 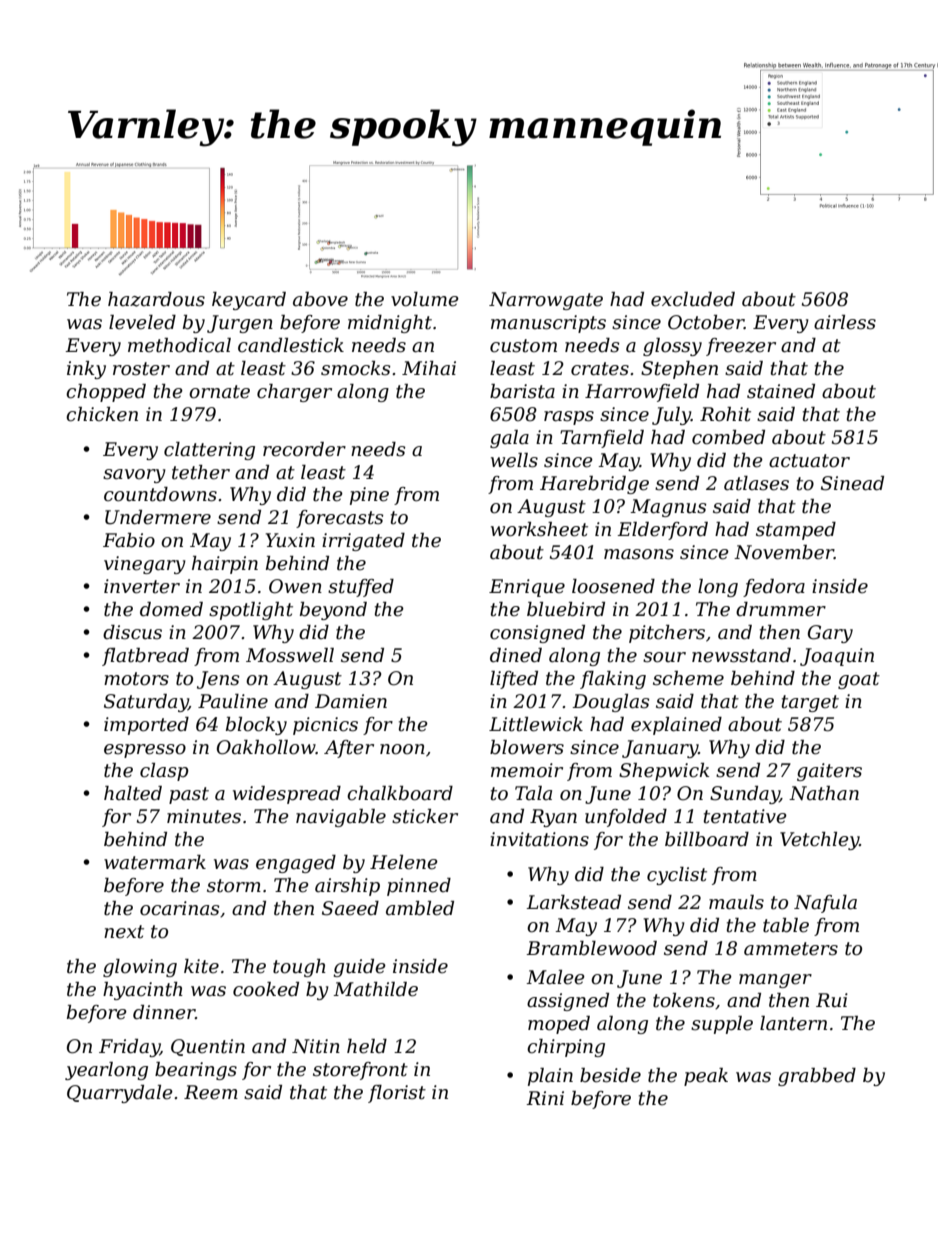 I want to click on invitations, so click(x=539, y=839).
